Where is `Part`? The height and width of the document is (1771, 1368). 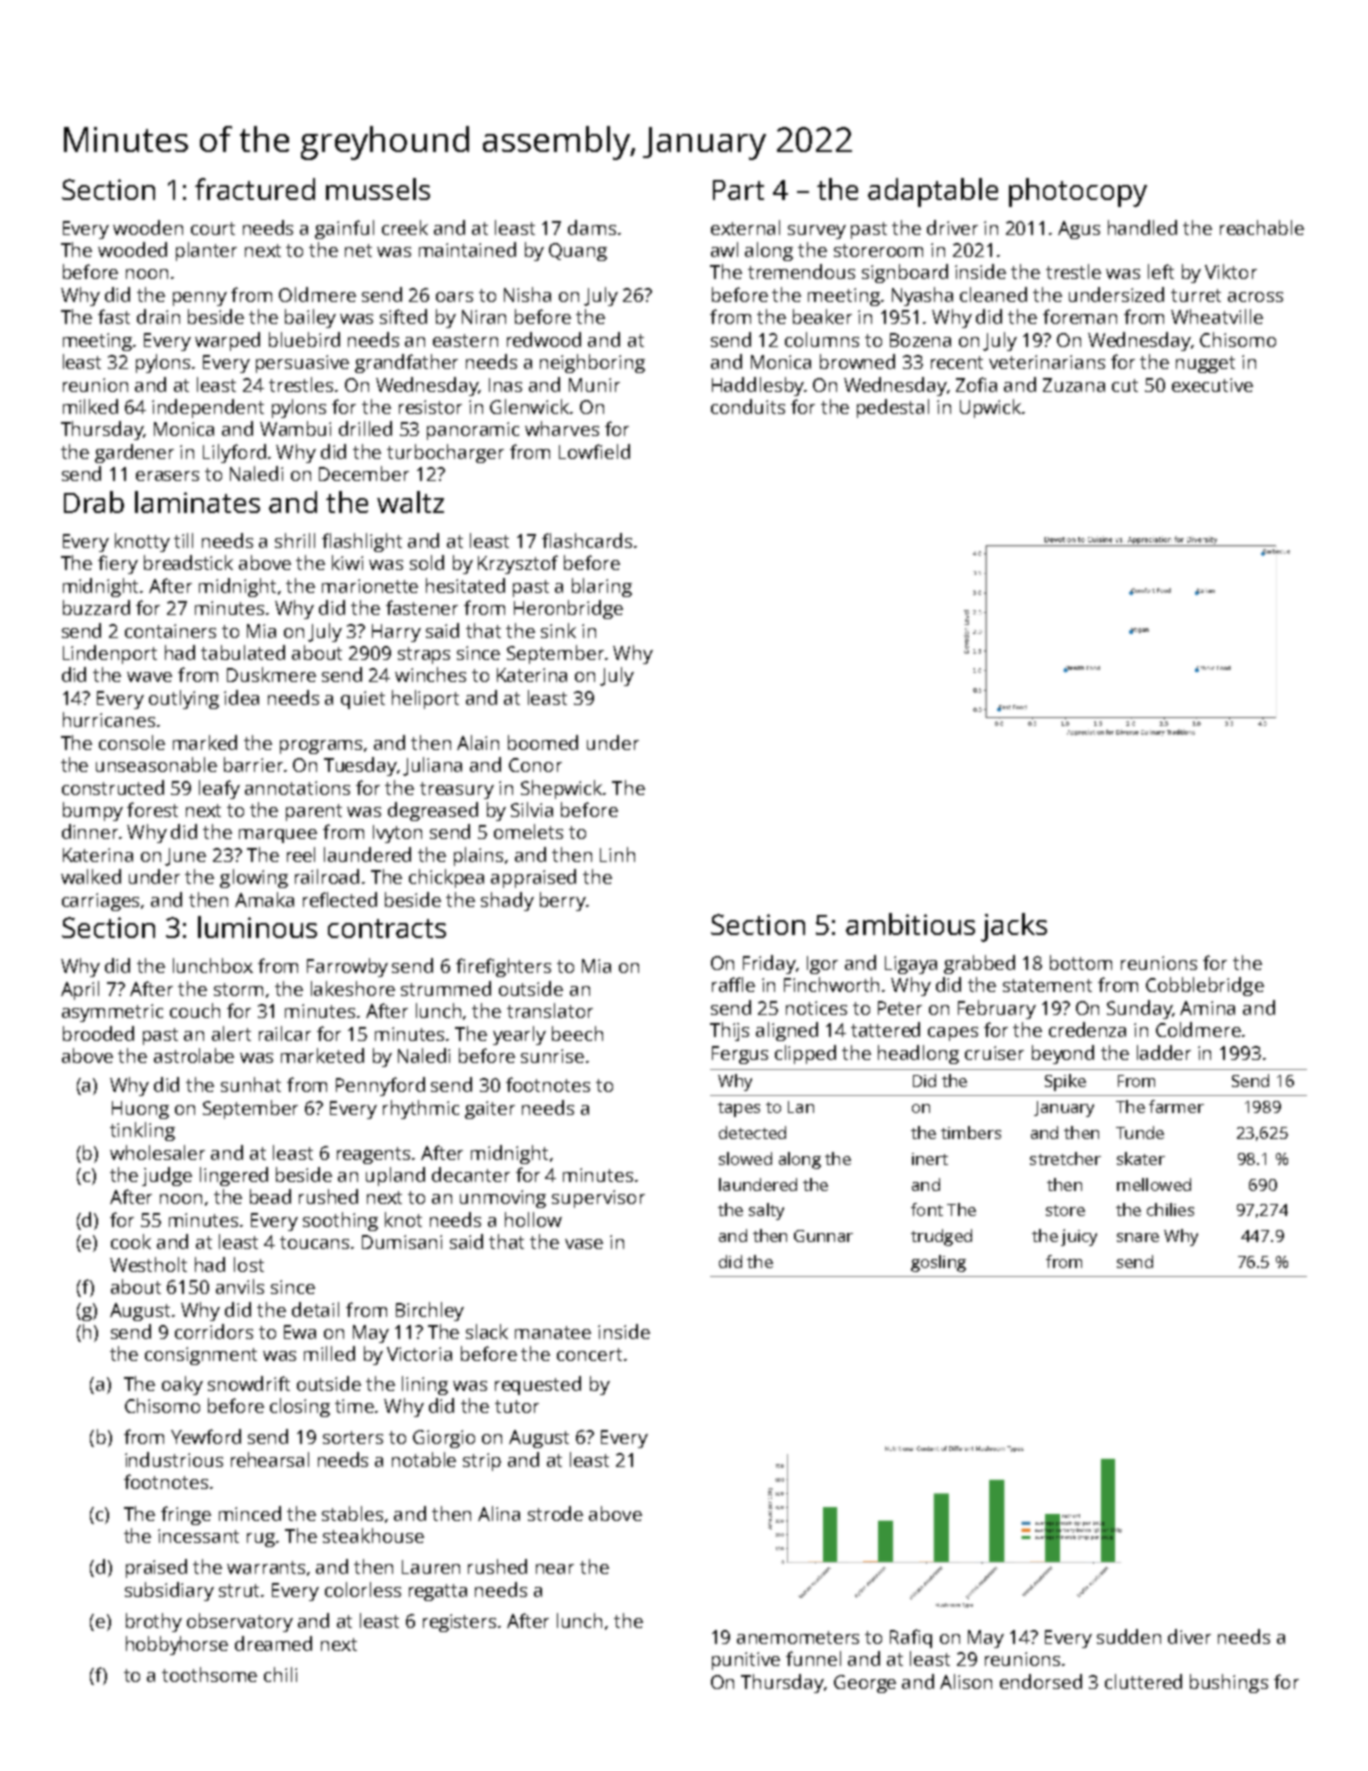 Part is located at coordinates (738, 190).
